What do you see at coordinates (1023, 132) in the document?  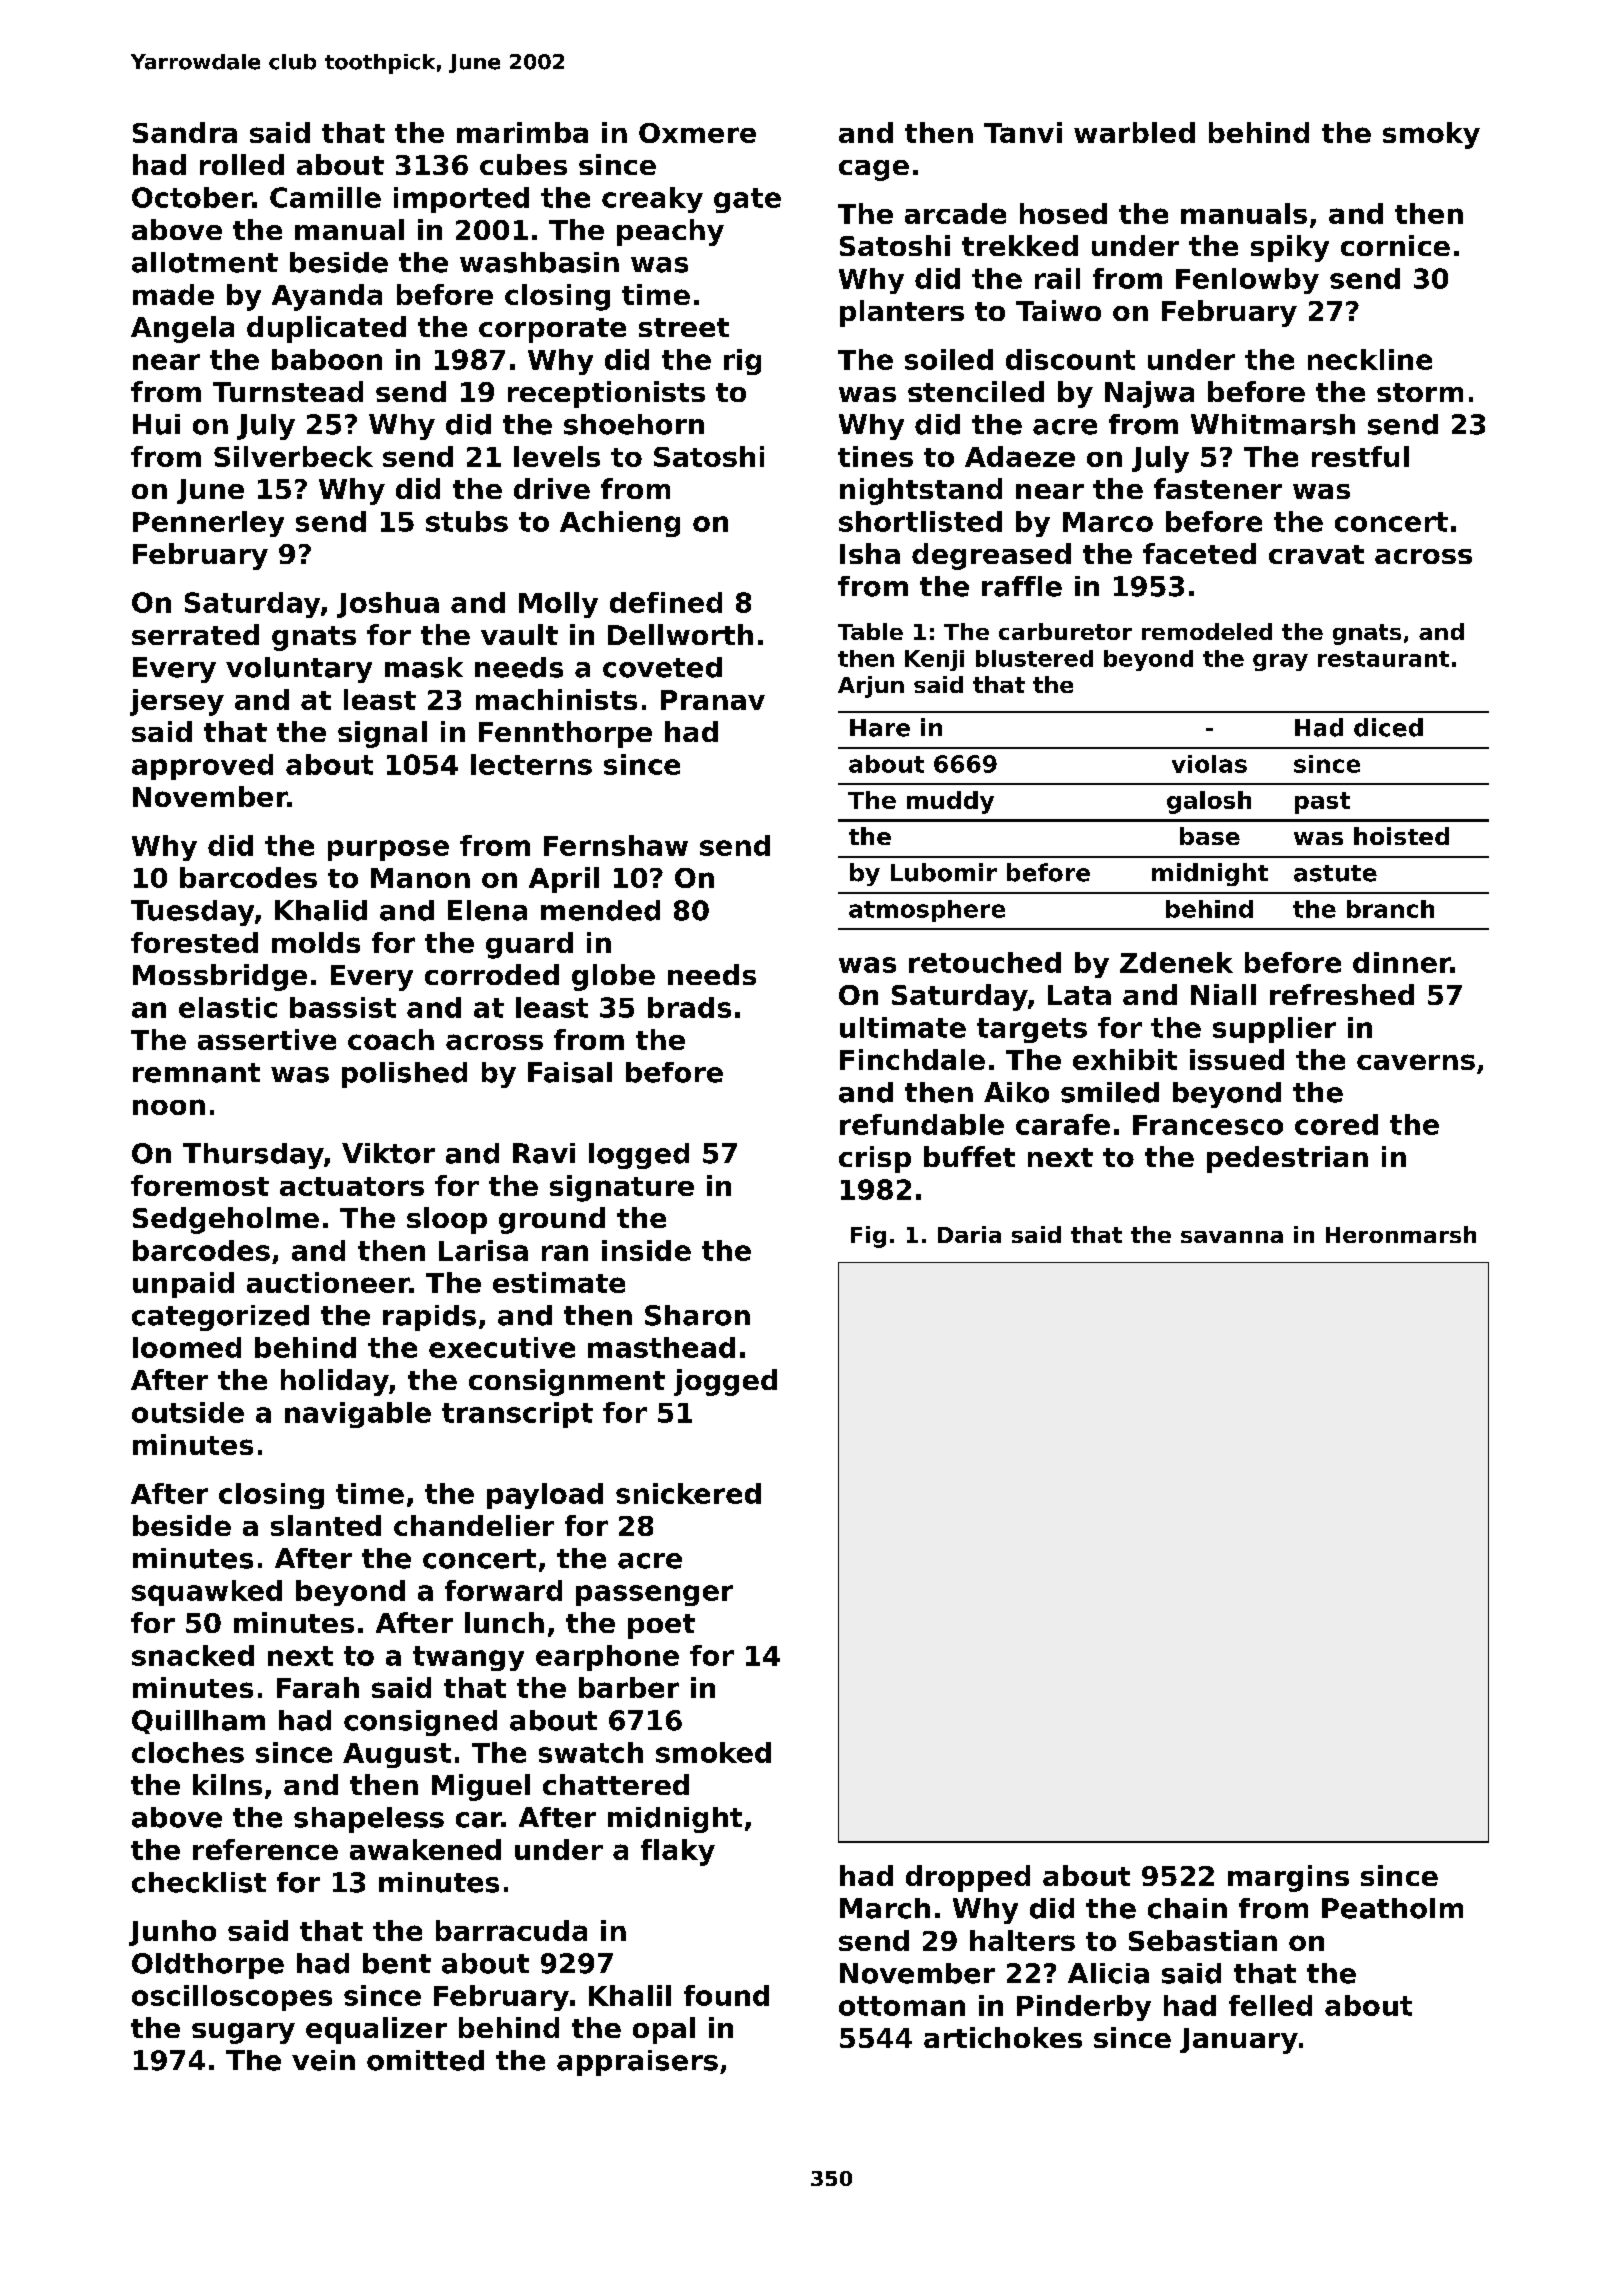 I see `Tanvi` at bounding box center [1023, 132].
